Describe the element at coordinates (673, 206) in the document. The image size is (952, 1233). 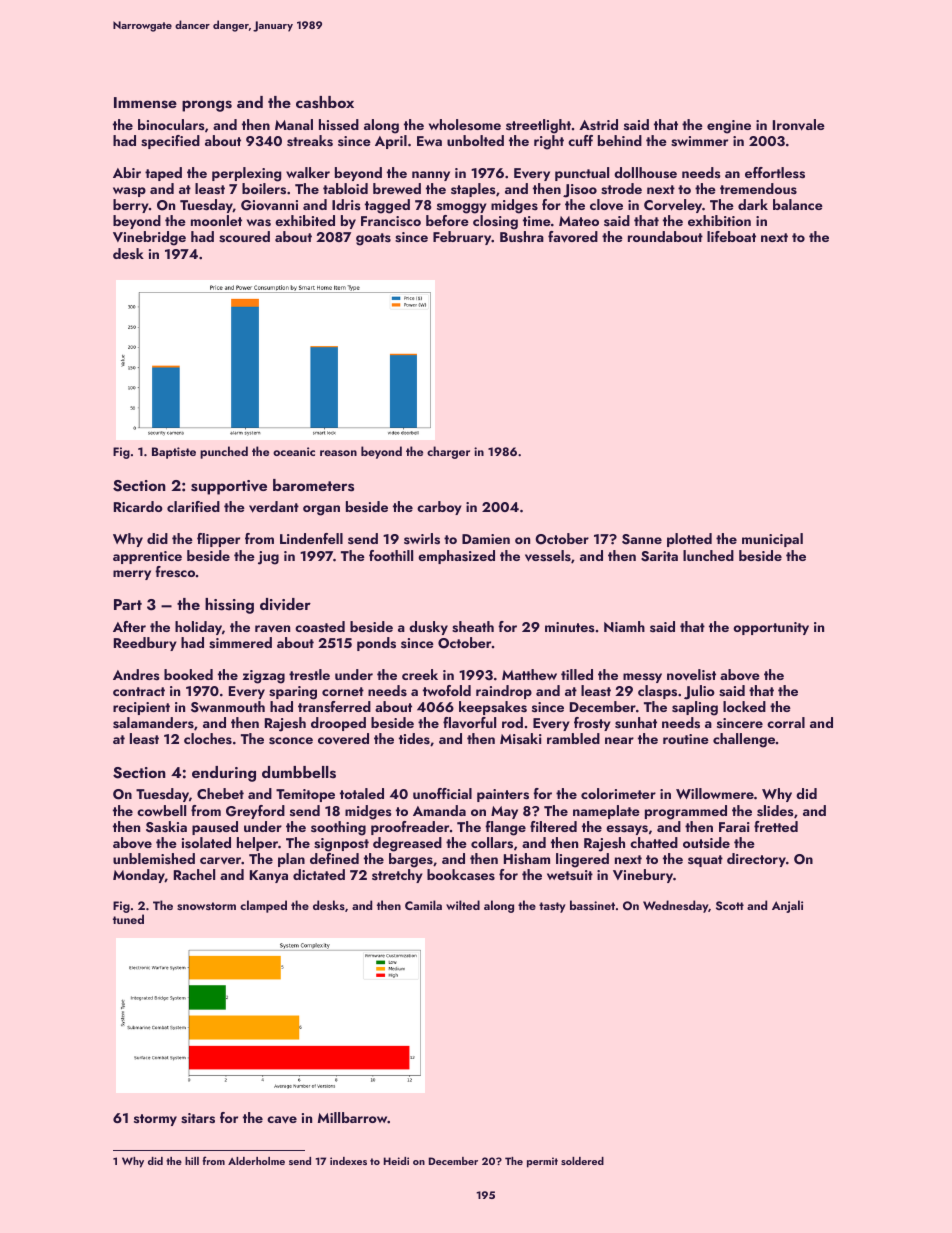
I see `Corveley` at that location.
